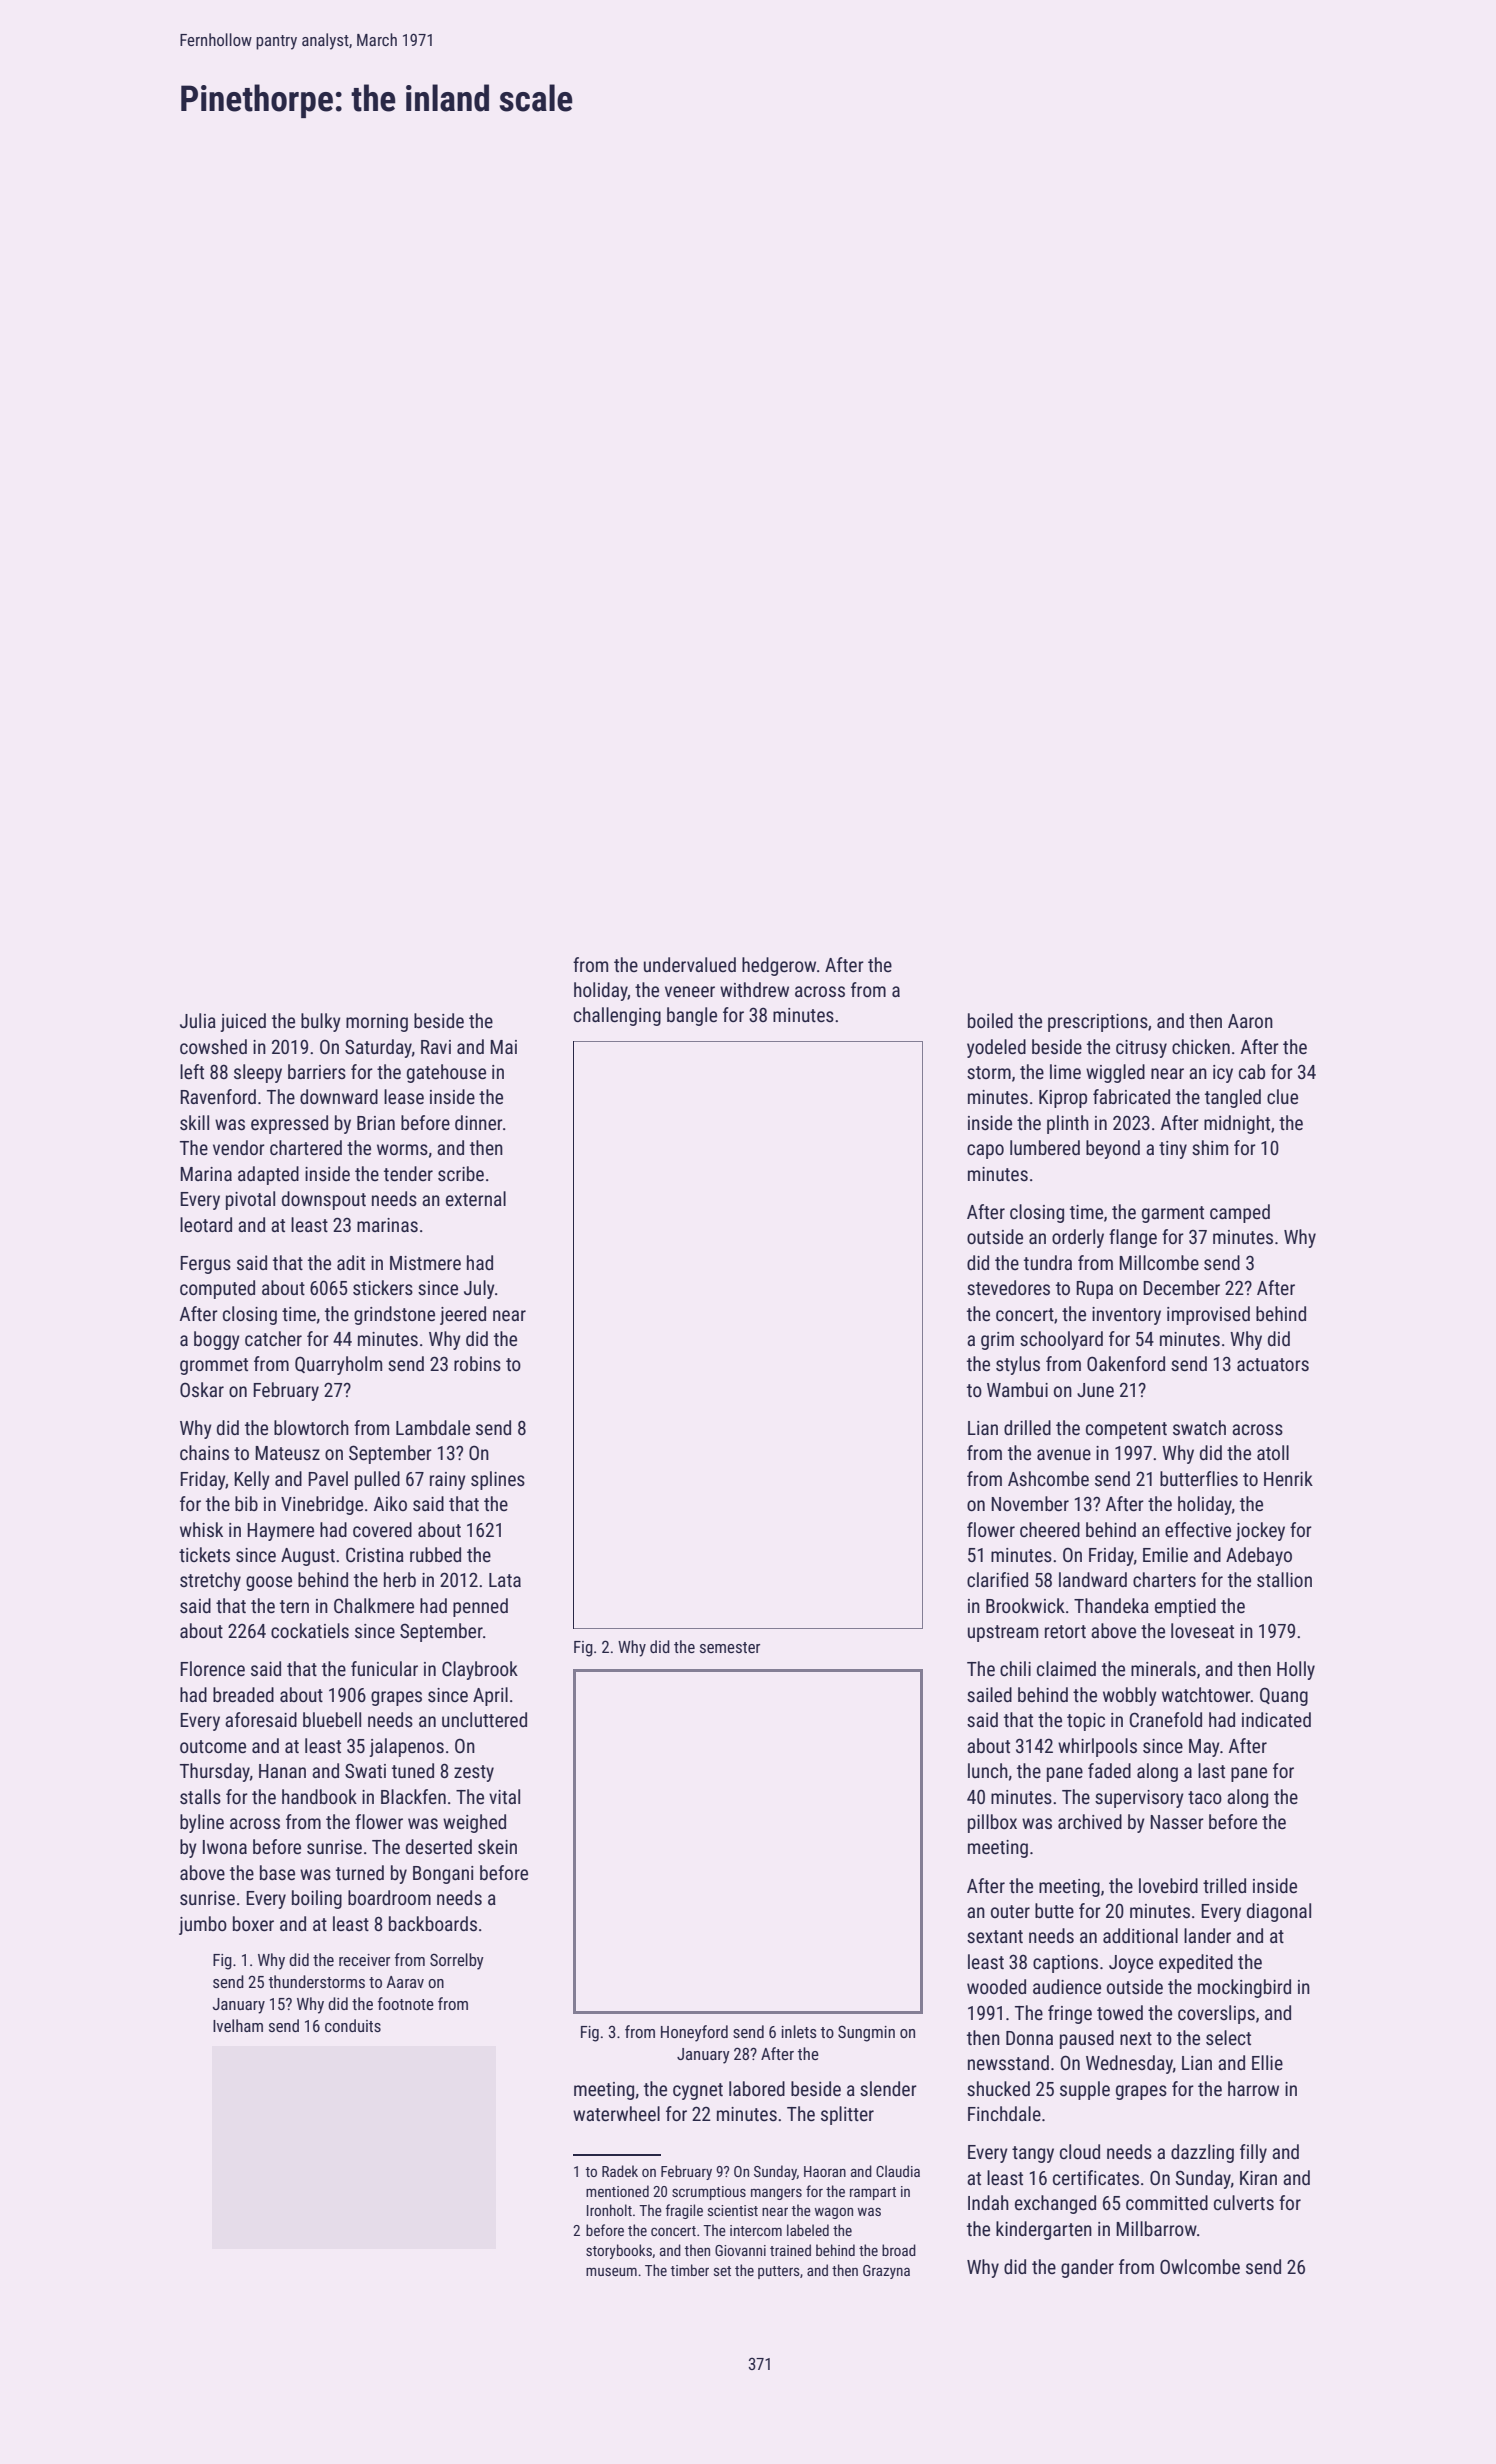 This screenshot has width=1496, height=2464. What do you see at coordinates (206, 1224) in the screenshot?
I see `leotard` at bounding box center [206, 1224].
